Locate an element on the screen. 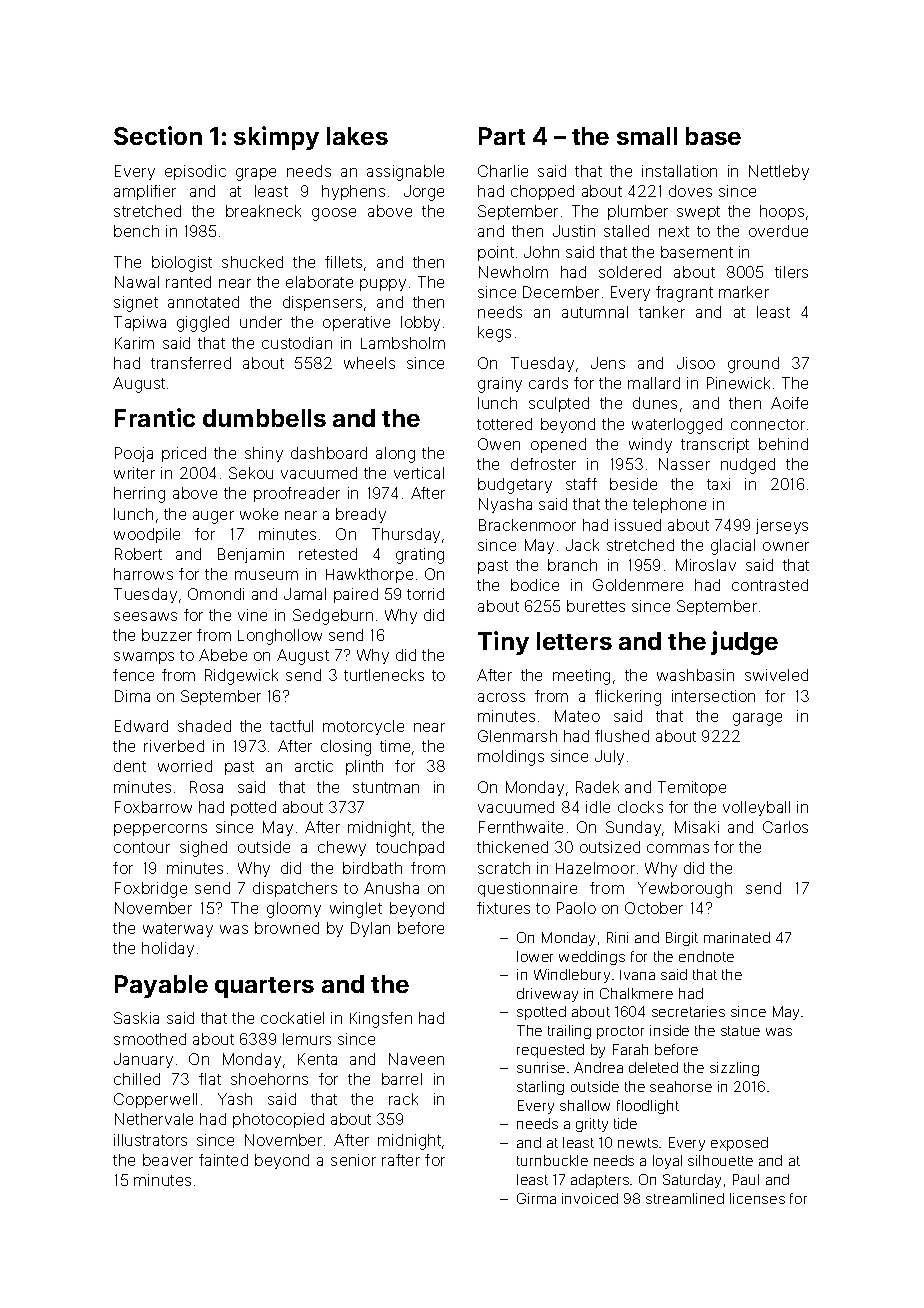 The image size is (924, 1308). waterlogged is located at coordinates (677, 426).
